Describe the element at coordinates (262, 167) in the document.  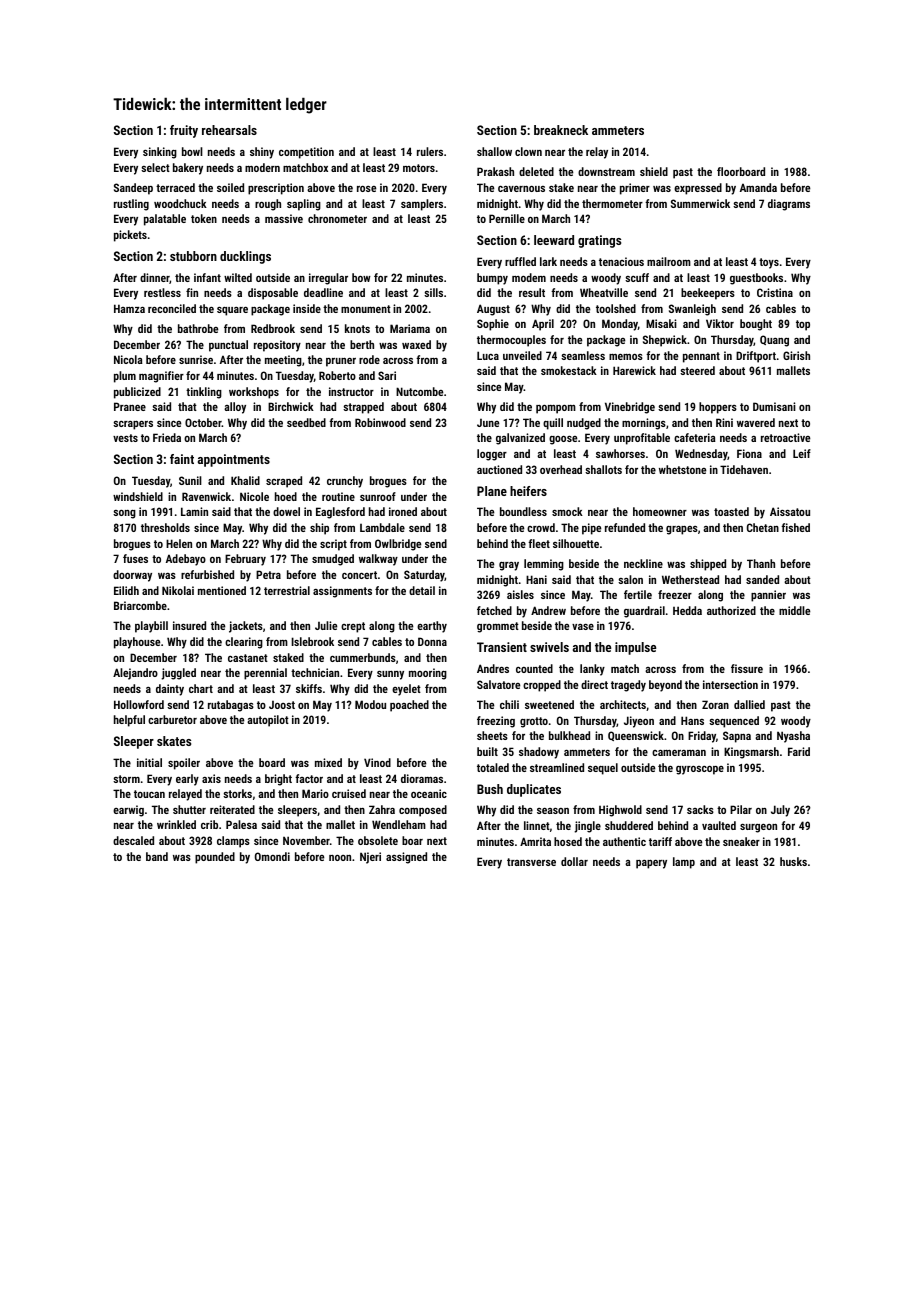
I see `modern` at that location.
